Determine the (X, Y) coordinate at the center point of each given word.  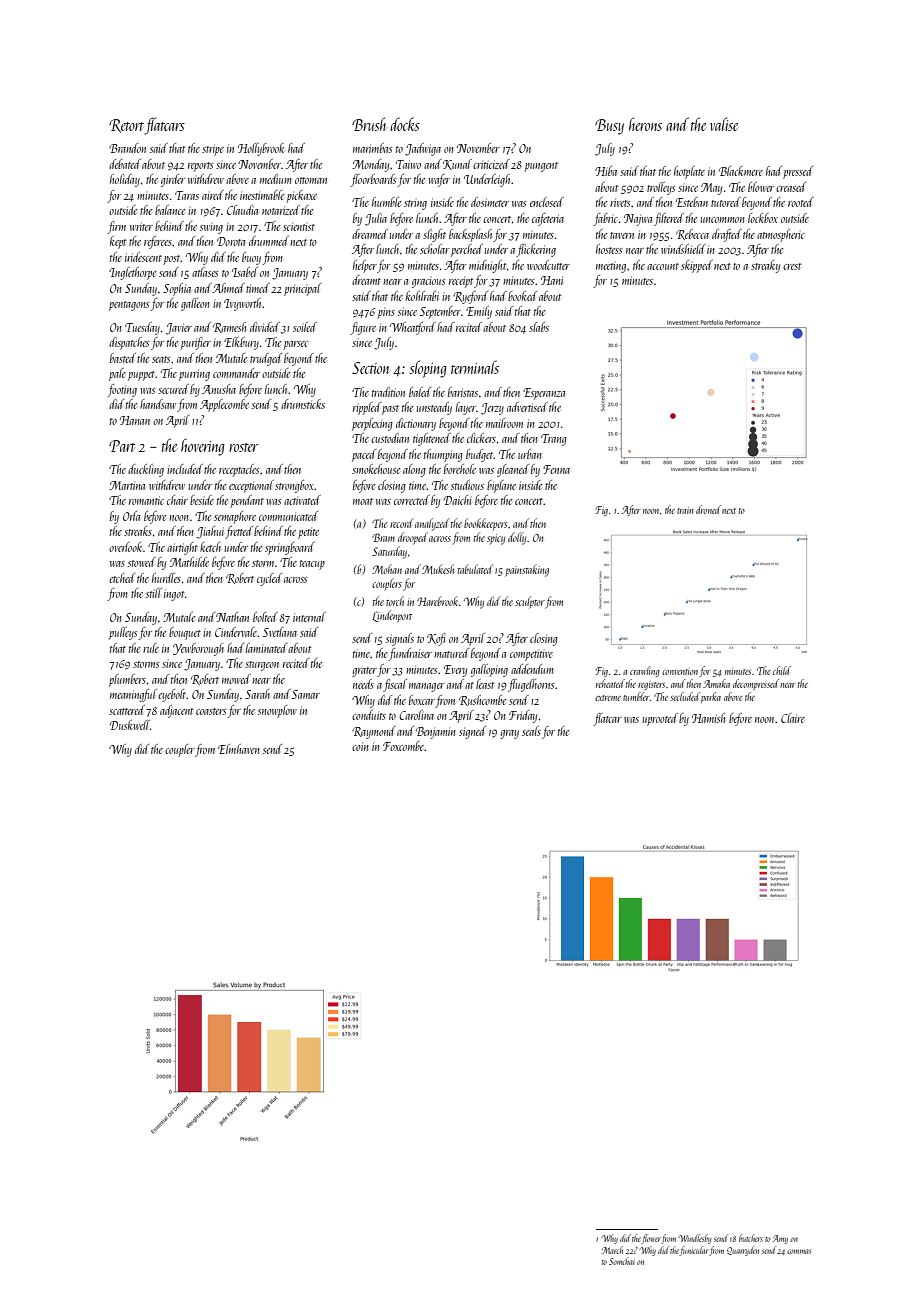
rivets (620, 203)
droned (708, 509)
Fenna (556, 469)
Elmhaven (239, 749)
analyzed (432, 524)
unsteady (434, 408)
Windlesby (695, 1239)
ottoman (311, 180)
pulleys (123, 633)
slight (434, 235)
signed (472, 732)
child (782, 670)
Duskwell (130, 725)
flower (651, 1239)
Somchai (622, 1261)
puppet (142, 376)
